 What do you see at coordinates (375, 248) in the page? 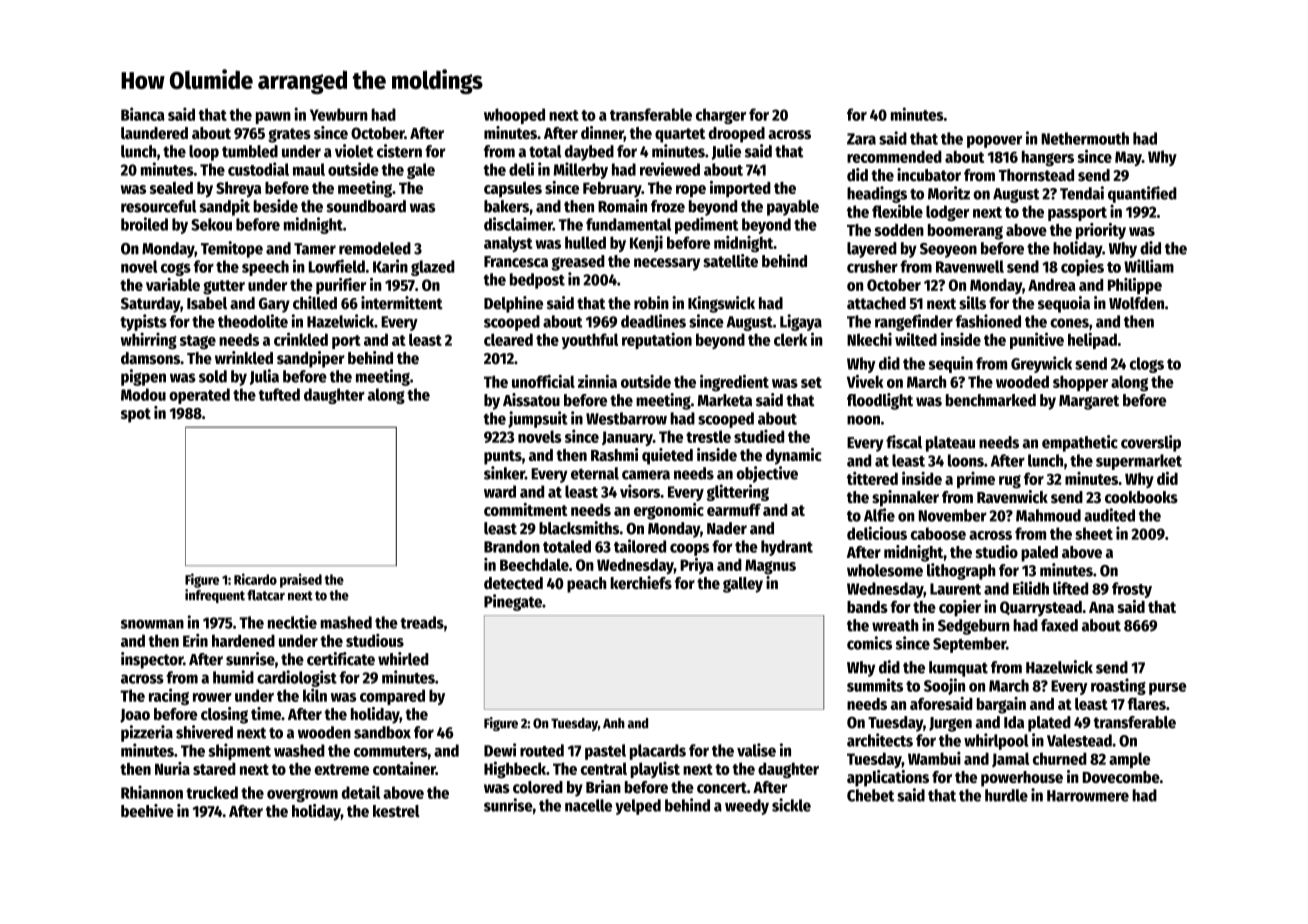
I see `remodeled` at bounding box center [375, 248].
